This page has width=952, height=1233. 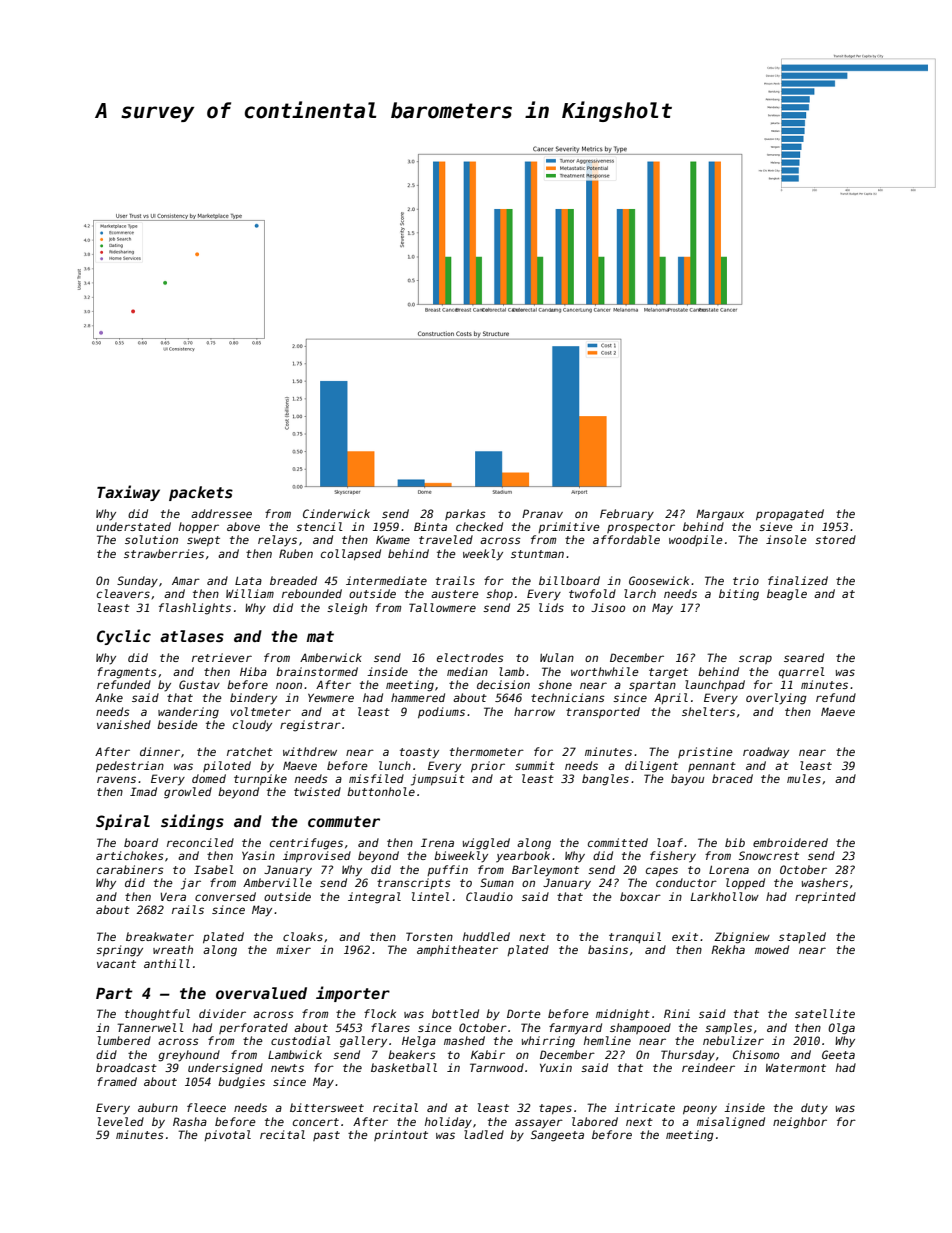 I want to click on printout, so click(x=401, y=1135).
